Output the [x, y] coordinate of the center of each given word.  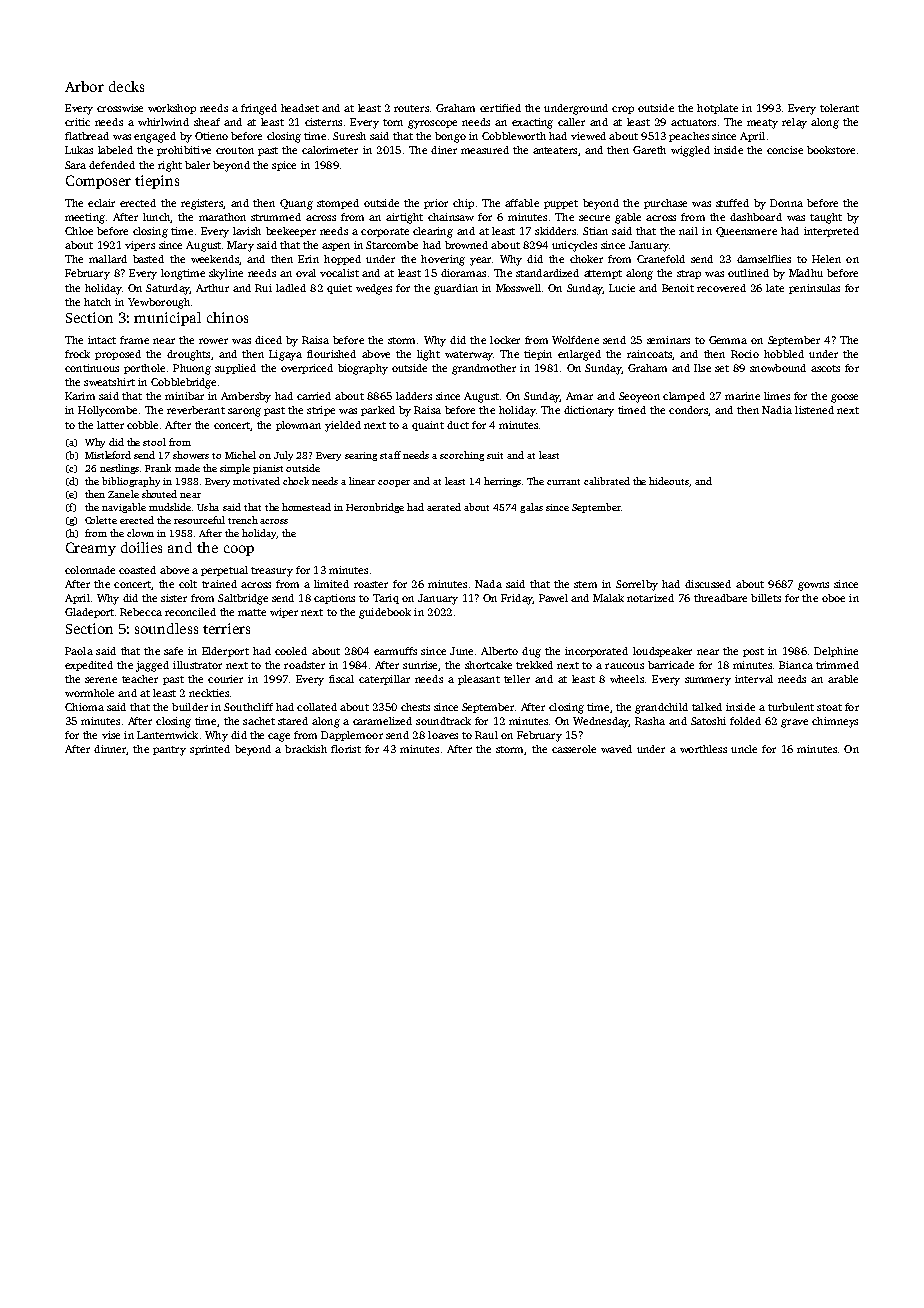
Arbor [84, 86]
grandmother [484, 369]
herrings [502, 482]
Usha [208, 507]
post [753, 652]
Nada [488, 584]
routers [411, 108]
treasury [272, 572]
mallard [108, 259]
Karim [80, 396]
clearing [433, 232]
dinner [110, 749]
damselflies [764, 259]
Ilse [702, 368]
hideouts [669, 481]
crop [623, 110]
